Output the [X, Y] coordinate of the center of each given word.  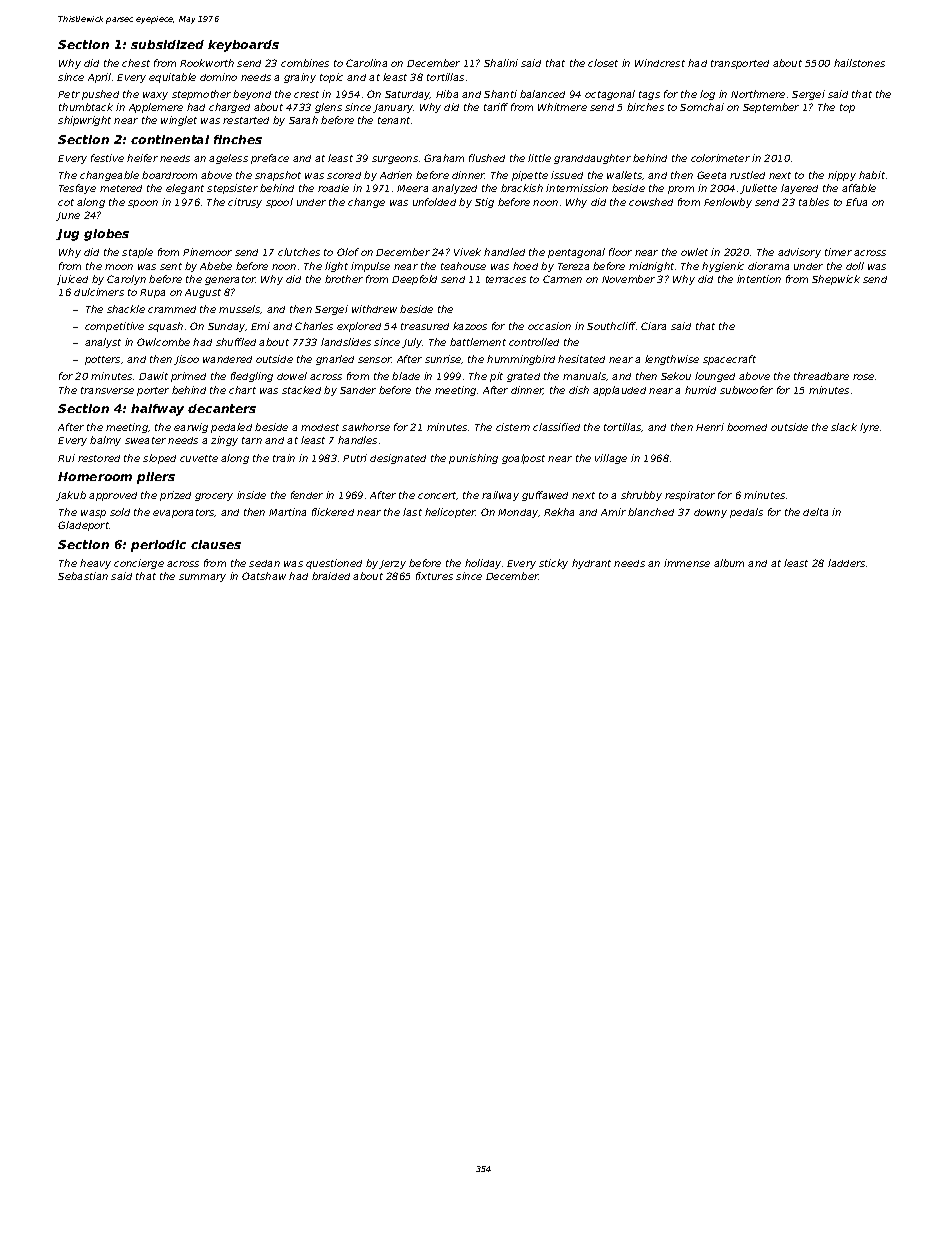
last [412, 512]
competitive [114, 327]
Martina [287, 512]
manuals [584, 376]
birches [645, 107]
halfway [157, 410]
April [99, 78]
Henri [710, 427]
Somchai [702, 107]
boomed [747, 427]
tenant [394, 120]
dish [579, 390]
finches [238, 139]
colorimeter [720, 158]
